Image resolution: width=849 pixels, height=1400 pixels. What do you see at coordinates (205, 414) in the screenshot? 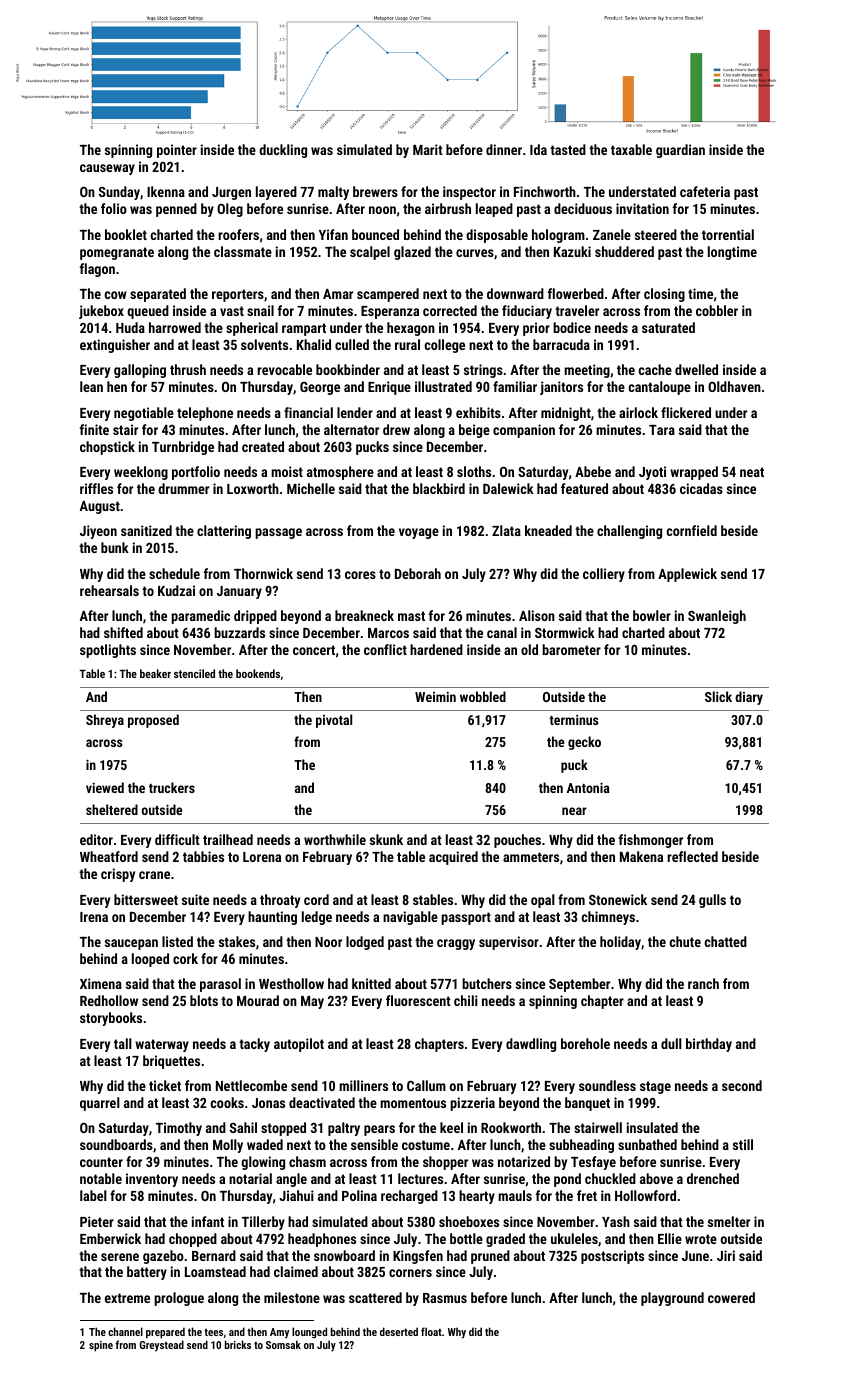
I see `telephone` at bounding box center [205, 414].
